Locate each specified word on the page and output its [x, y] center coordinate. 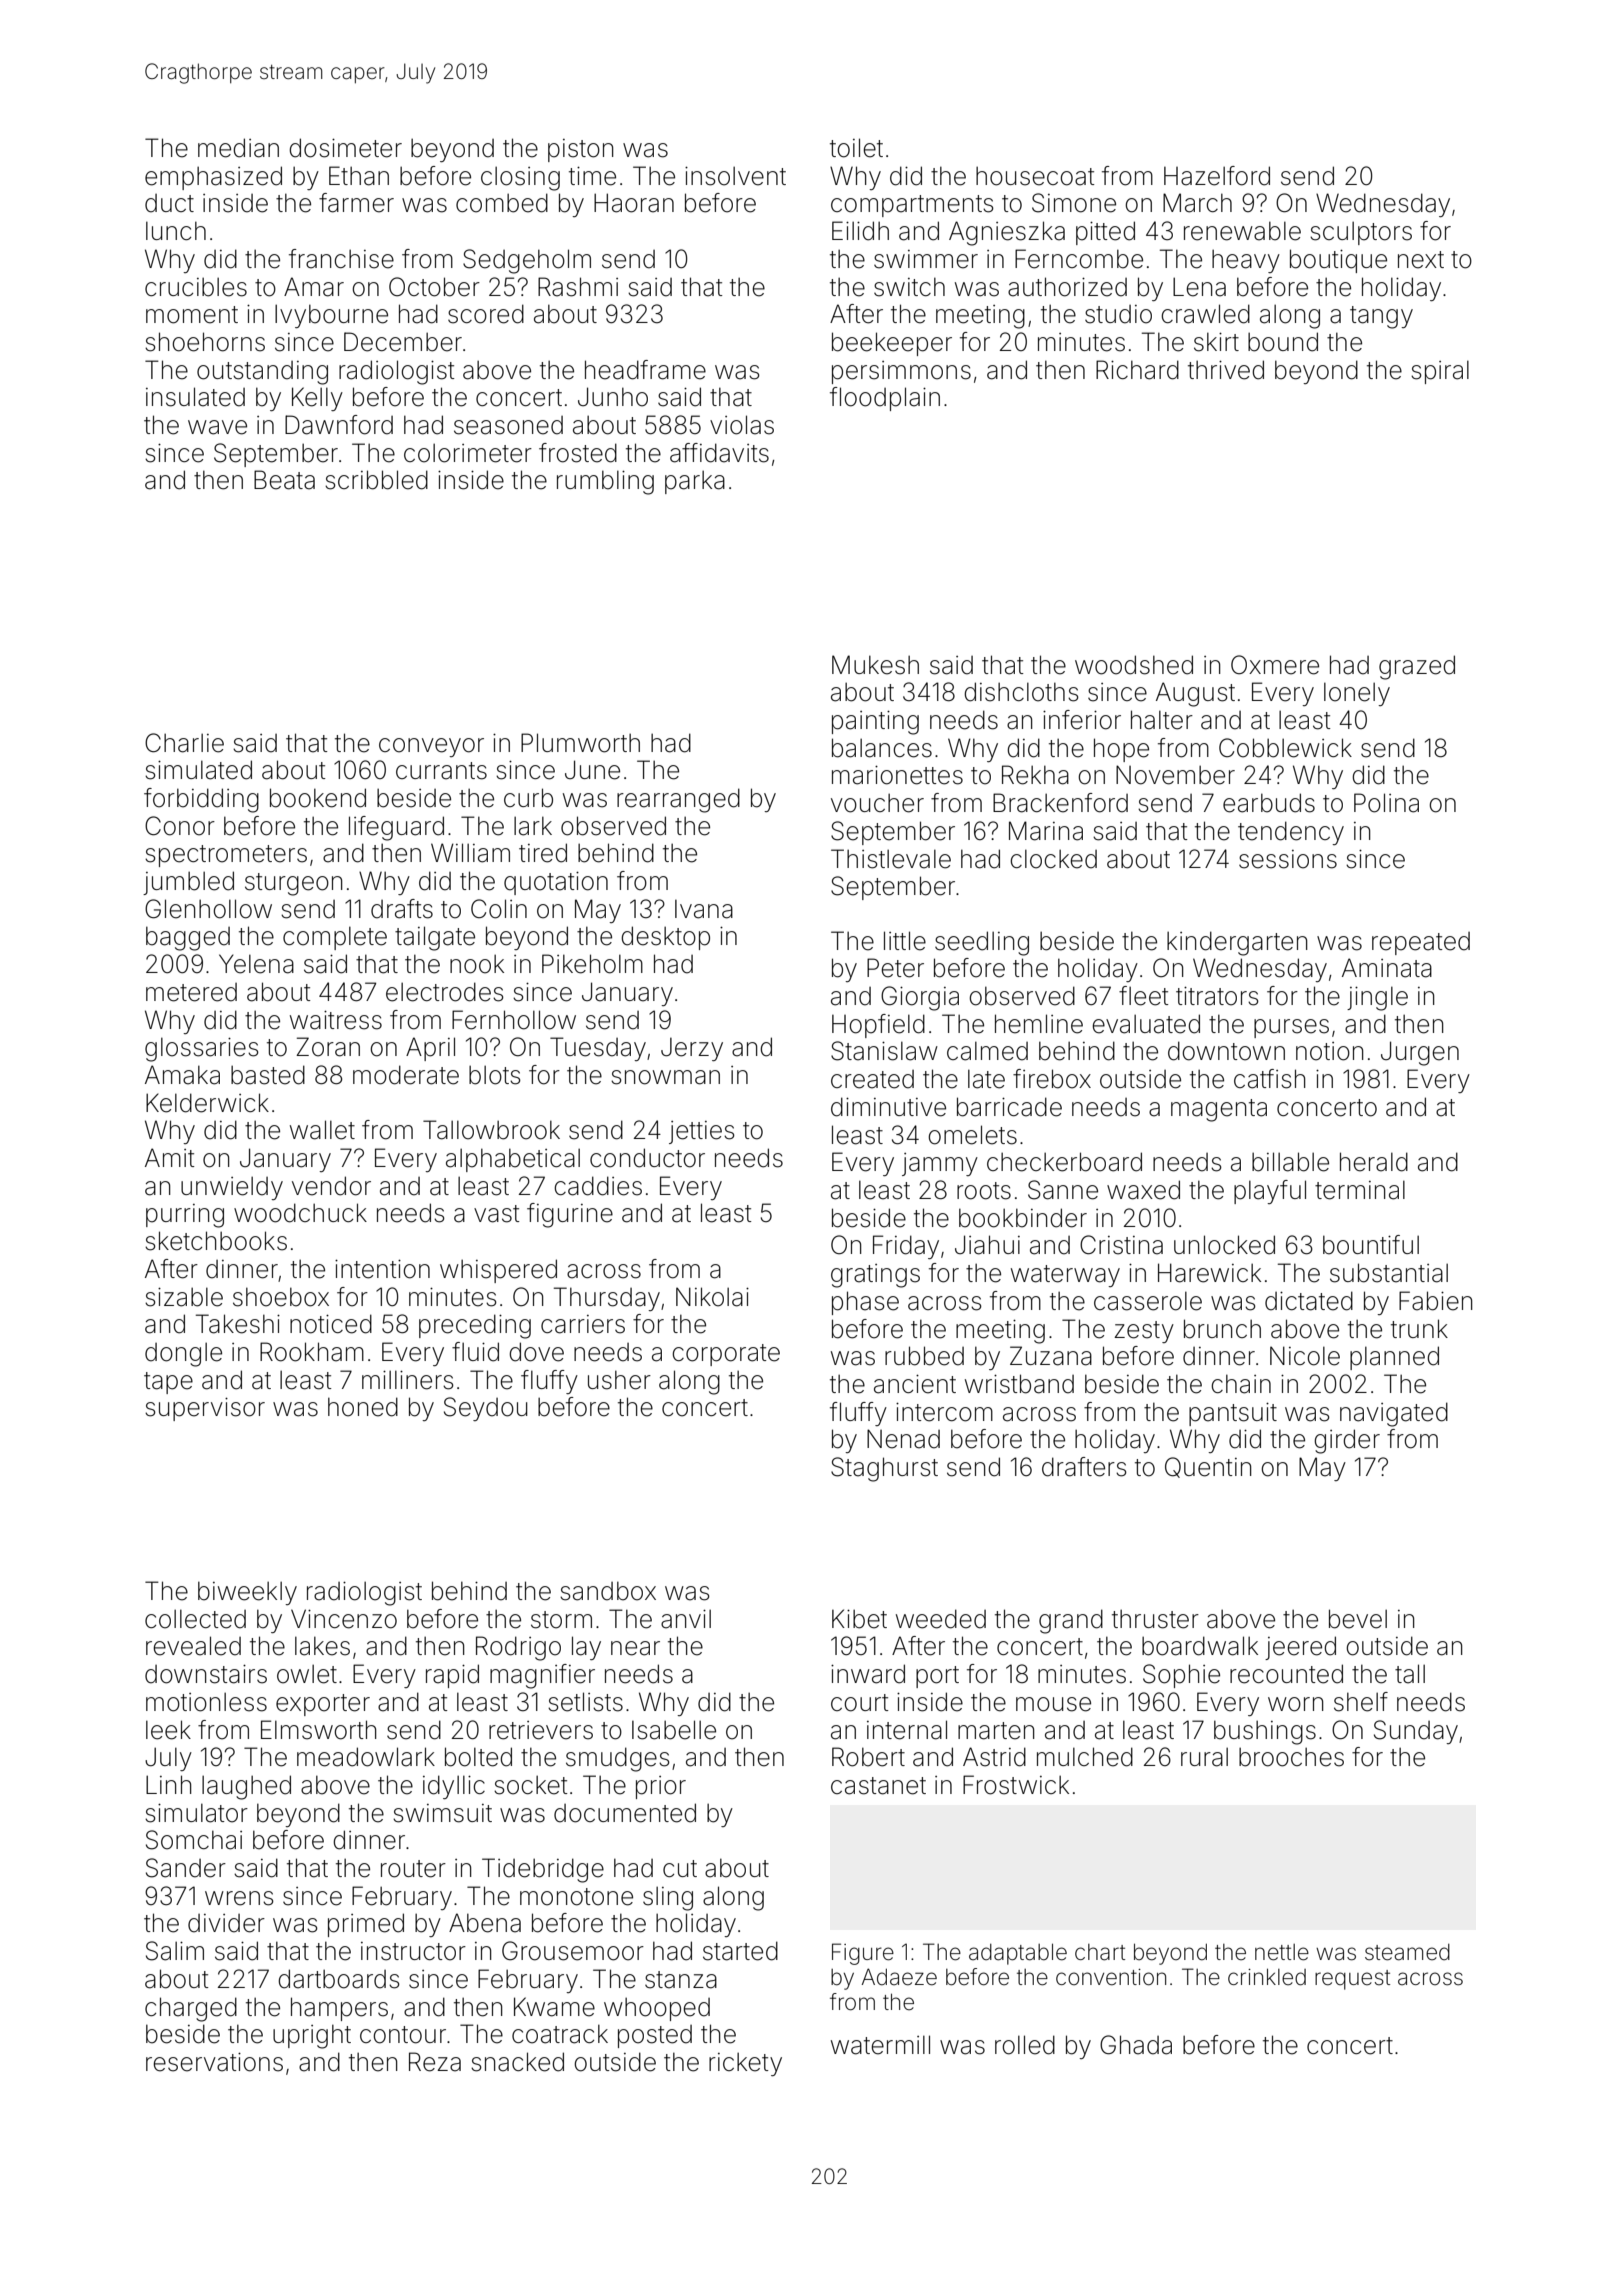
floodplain [885, 399]
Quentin [1208, 1467]
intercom [944, 1412]
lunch [176, 230]
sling [668, 1898]
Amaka [182, 1075]
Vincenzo [344, 1619]
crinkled [1267, 1977]
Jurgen [1420, 1053]
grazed [1417, 667]
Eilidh [860, 231]
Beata [284, 480]
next [1421, 260]
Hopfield [878, 1026]
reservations [214, 2062]
